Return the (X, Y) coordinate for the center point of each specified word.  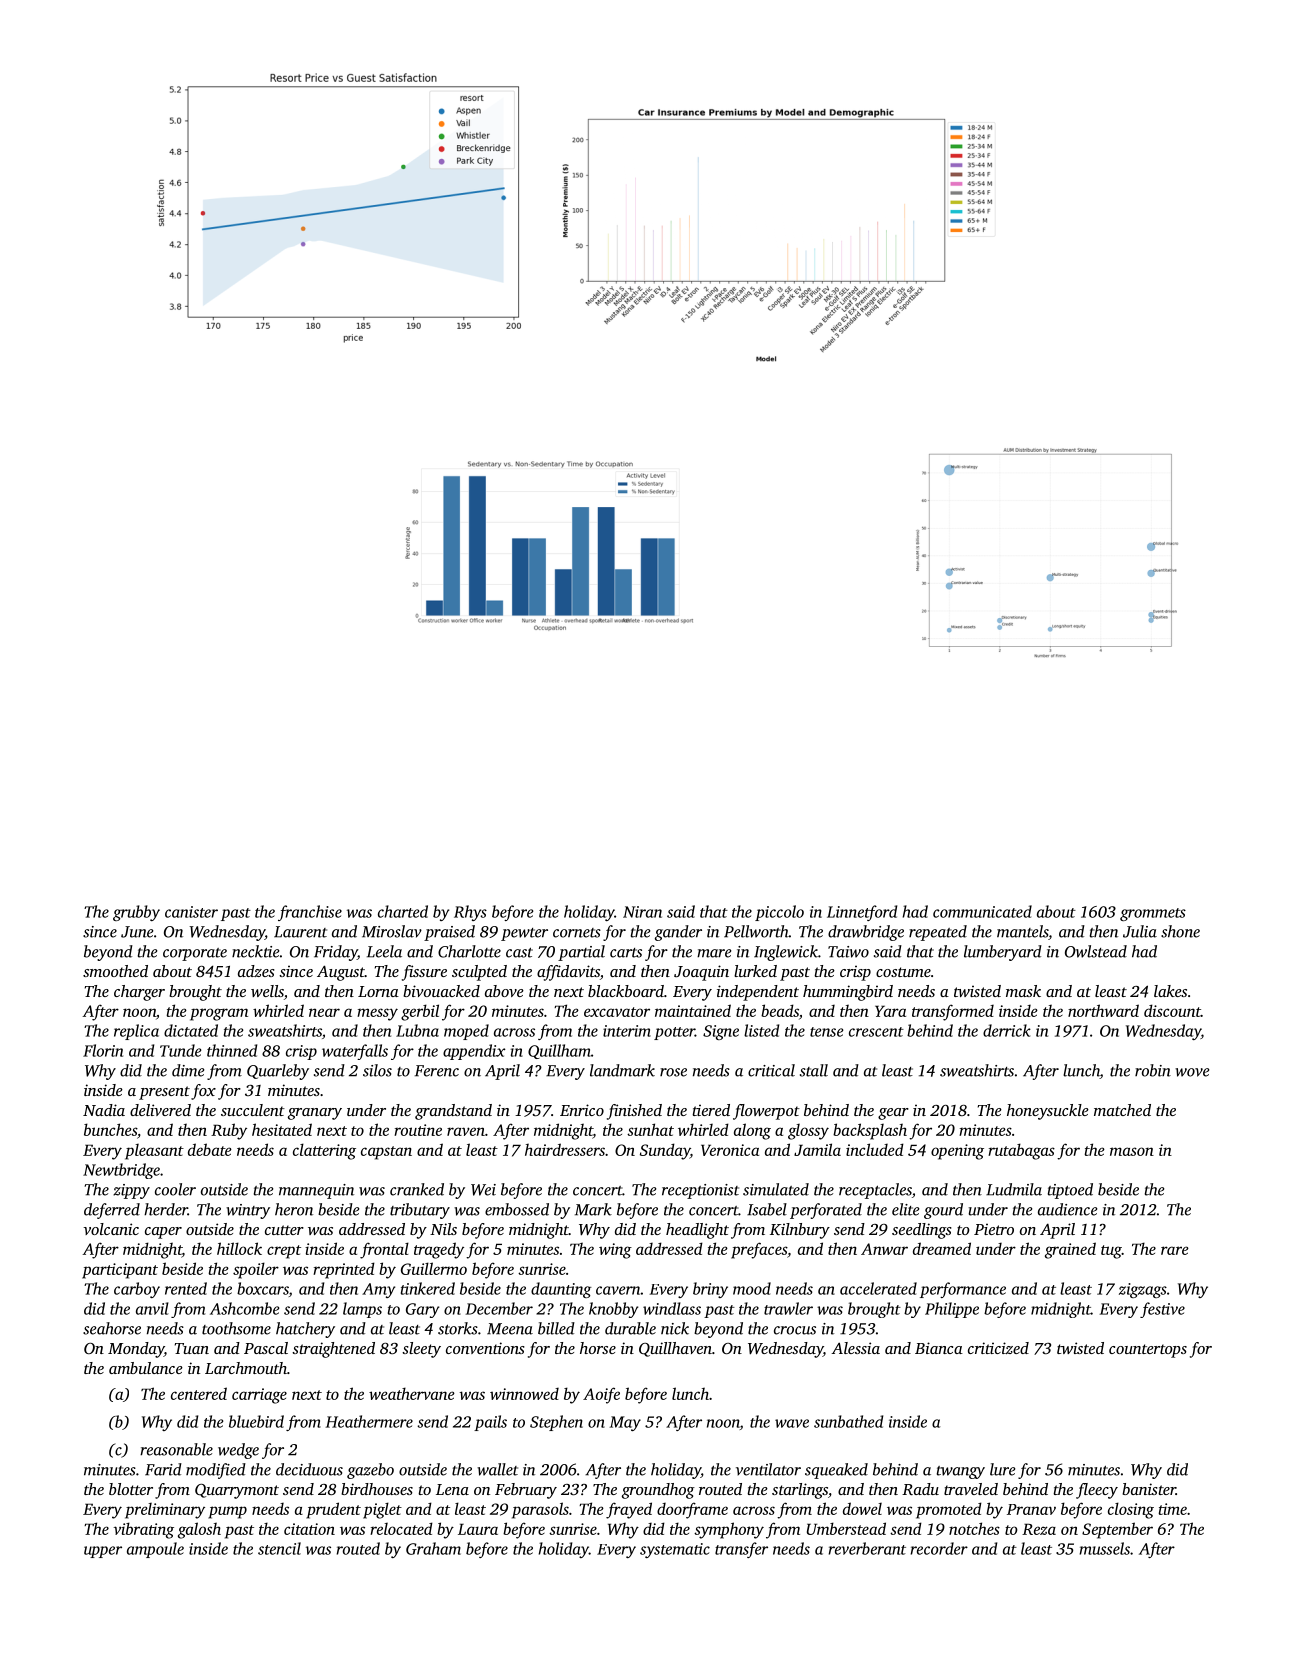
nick (675, 1328)
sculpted (479, 973)
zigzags (1143, 1290)
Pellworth (756, 931)
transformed (953, 1012)
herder (166, 1209)
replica (136, 1032)
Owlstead (1096, 951)
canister (191, 912)
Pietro (994, 1229)
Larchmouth (246, 1368)
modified (216, 1471)
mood (752, 1288)
